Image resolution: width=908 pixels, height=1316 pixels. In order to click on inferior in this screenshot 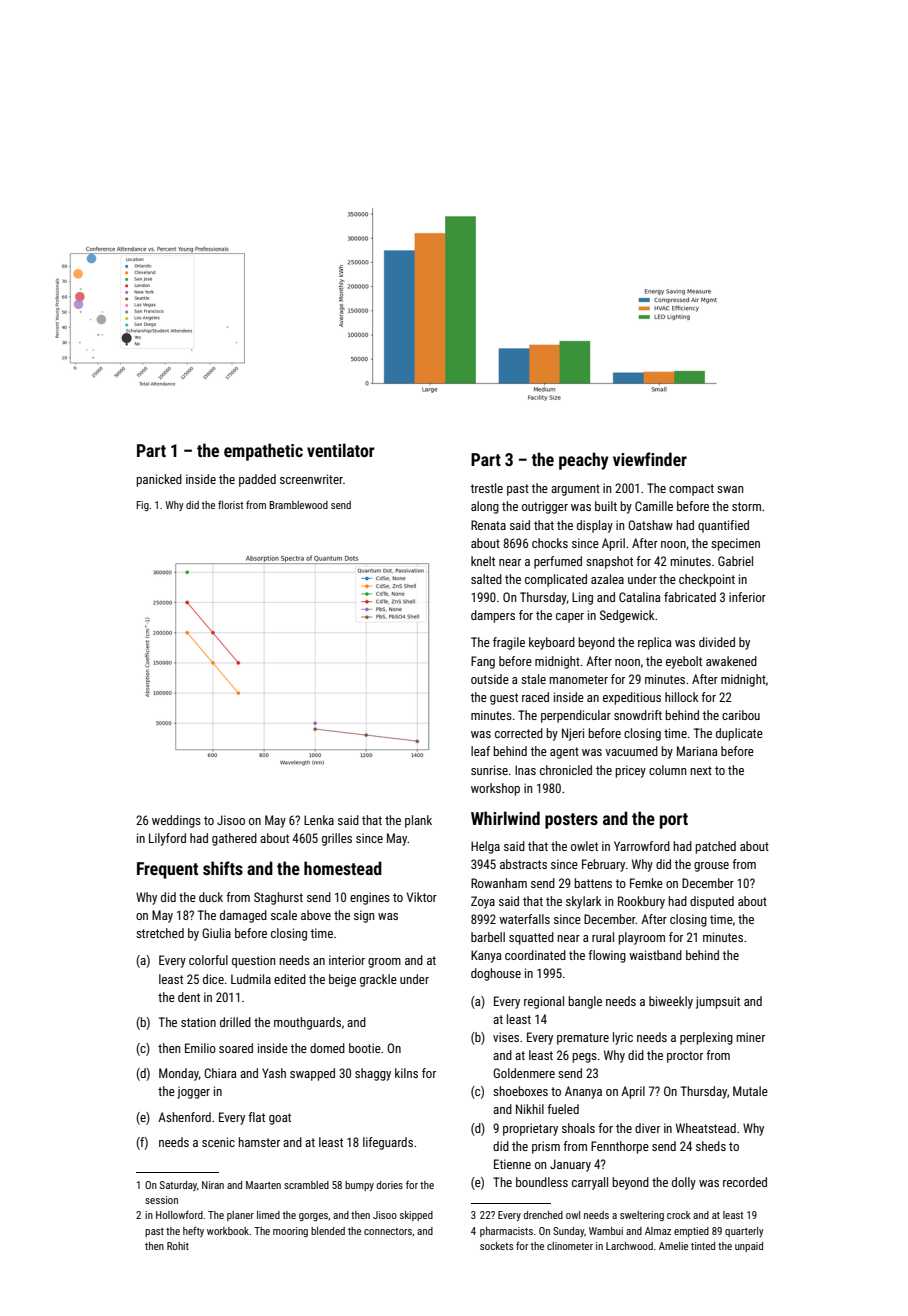, I will do `click(747, 597)`.
